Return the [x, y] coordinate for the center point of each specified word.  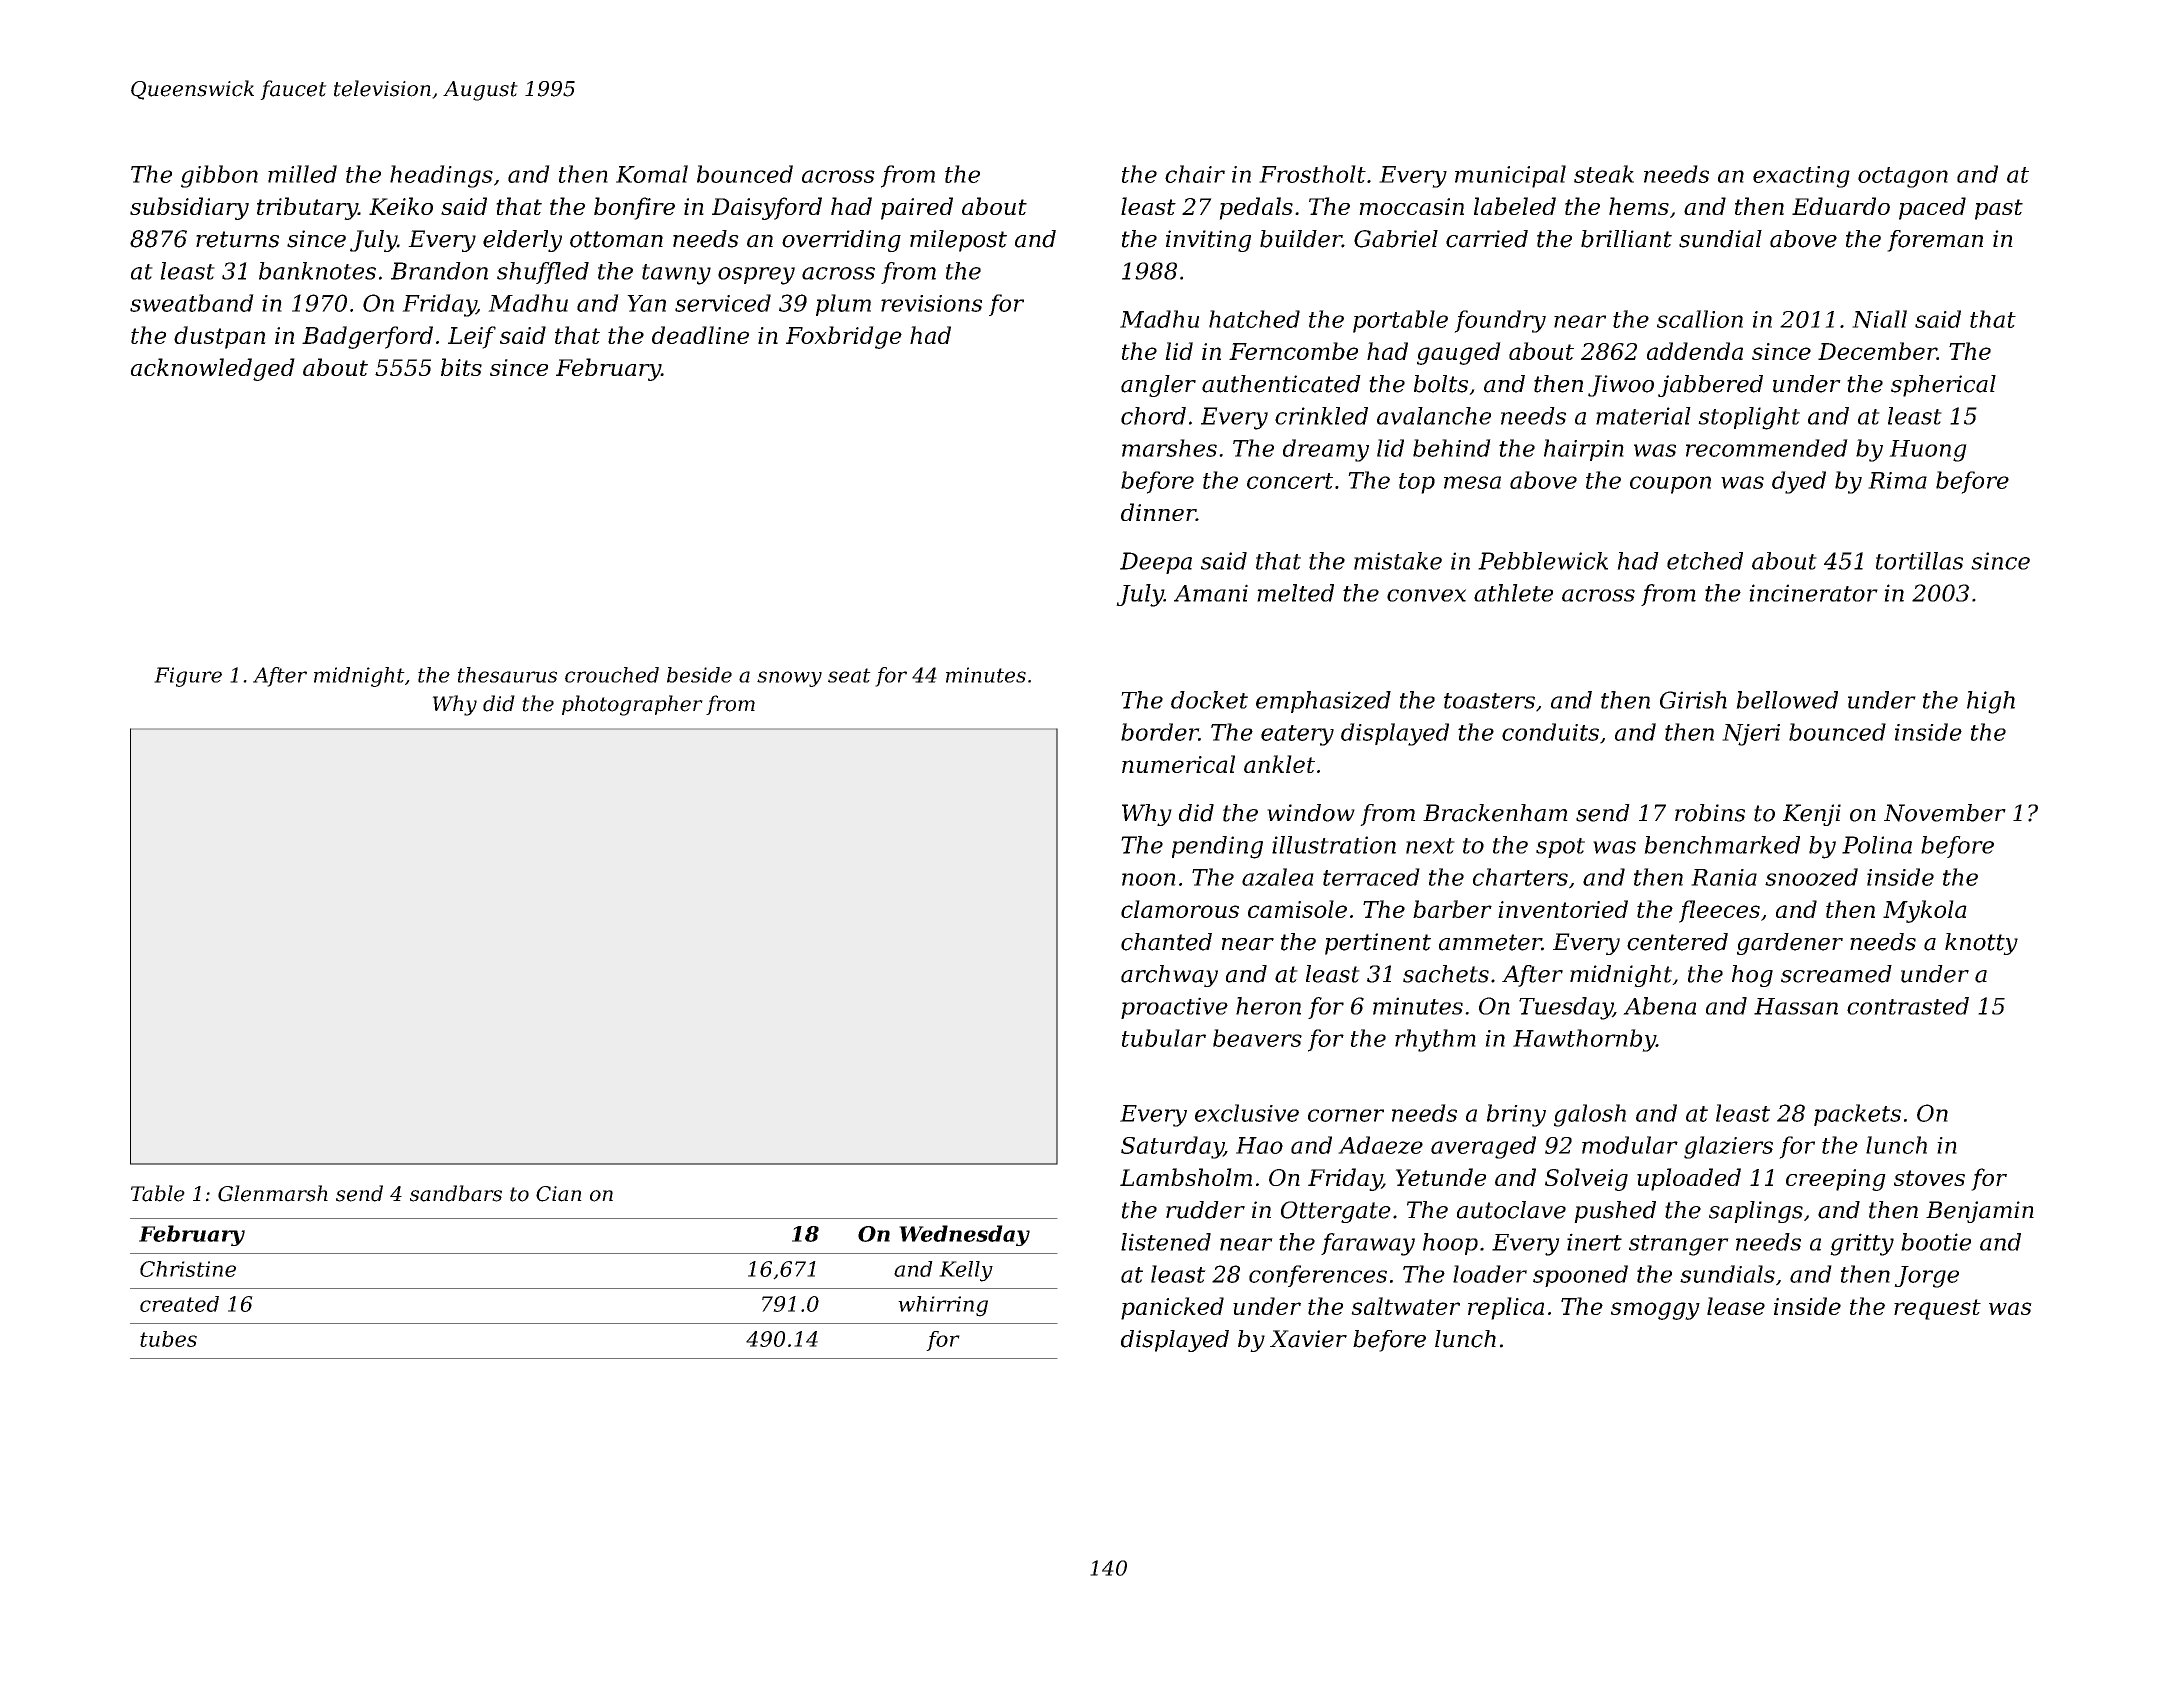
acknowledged [213, 369]
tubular [1164, 1038]
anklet [1279, 764]
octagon [1903, 177]
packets [1857, 1115]
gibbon [219, 176]
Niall [1879, 319]
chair [1195, 174]
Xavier [1308, 1339]
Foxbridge [844, 337]
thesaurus [507, 675]
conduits [1550, 732]
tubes [168, 1339]
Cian [559, 1194]
